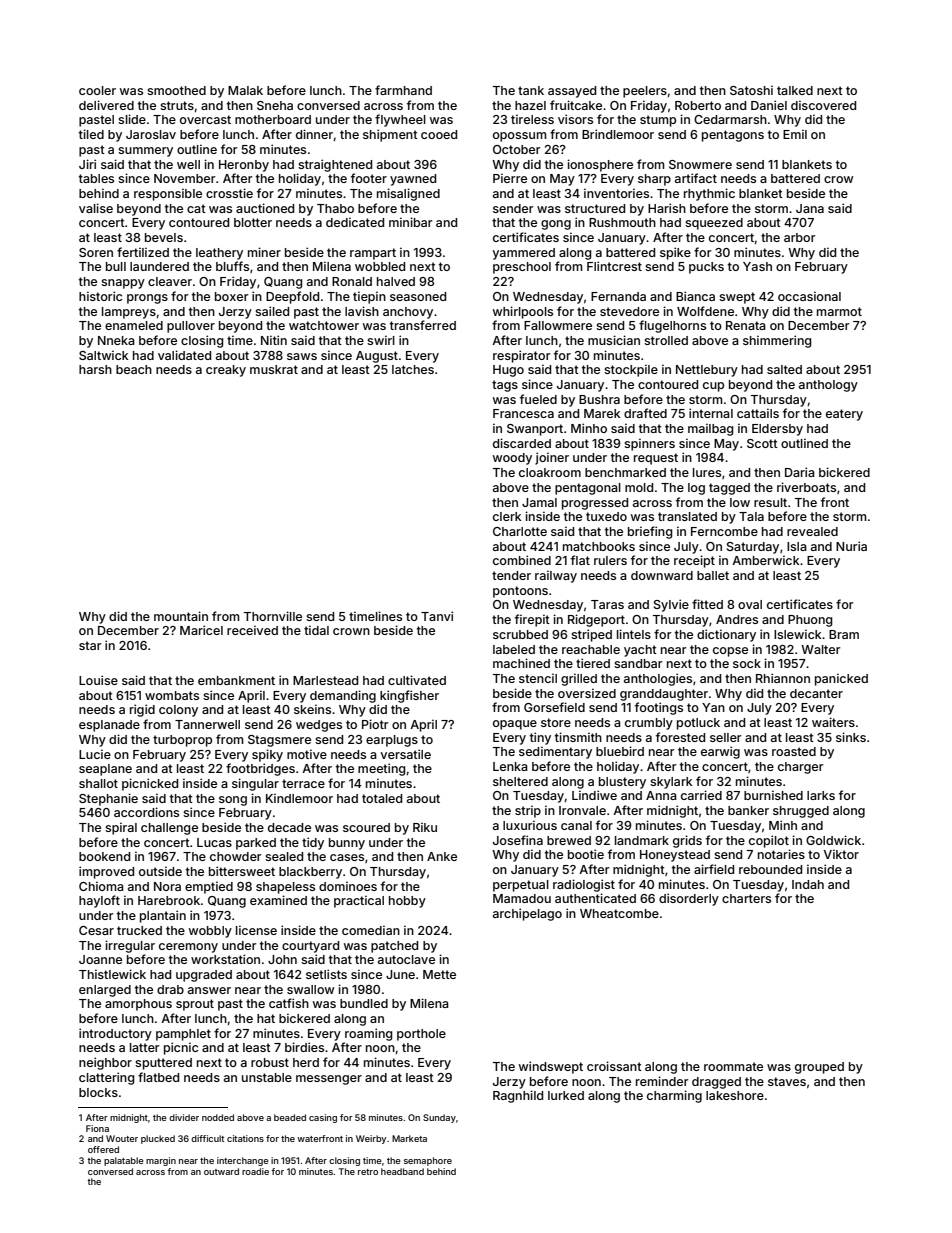 The width and height of the screenshot is (952, 1233). I want to click on retro, so click(368, 1172).
